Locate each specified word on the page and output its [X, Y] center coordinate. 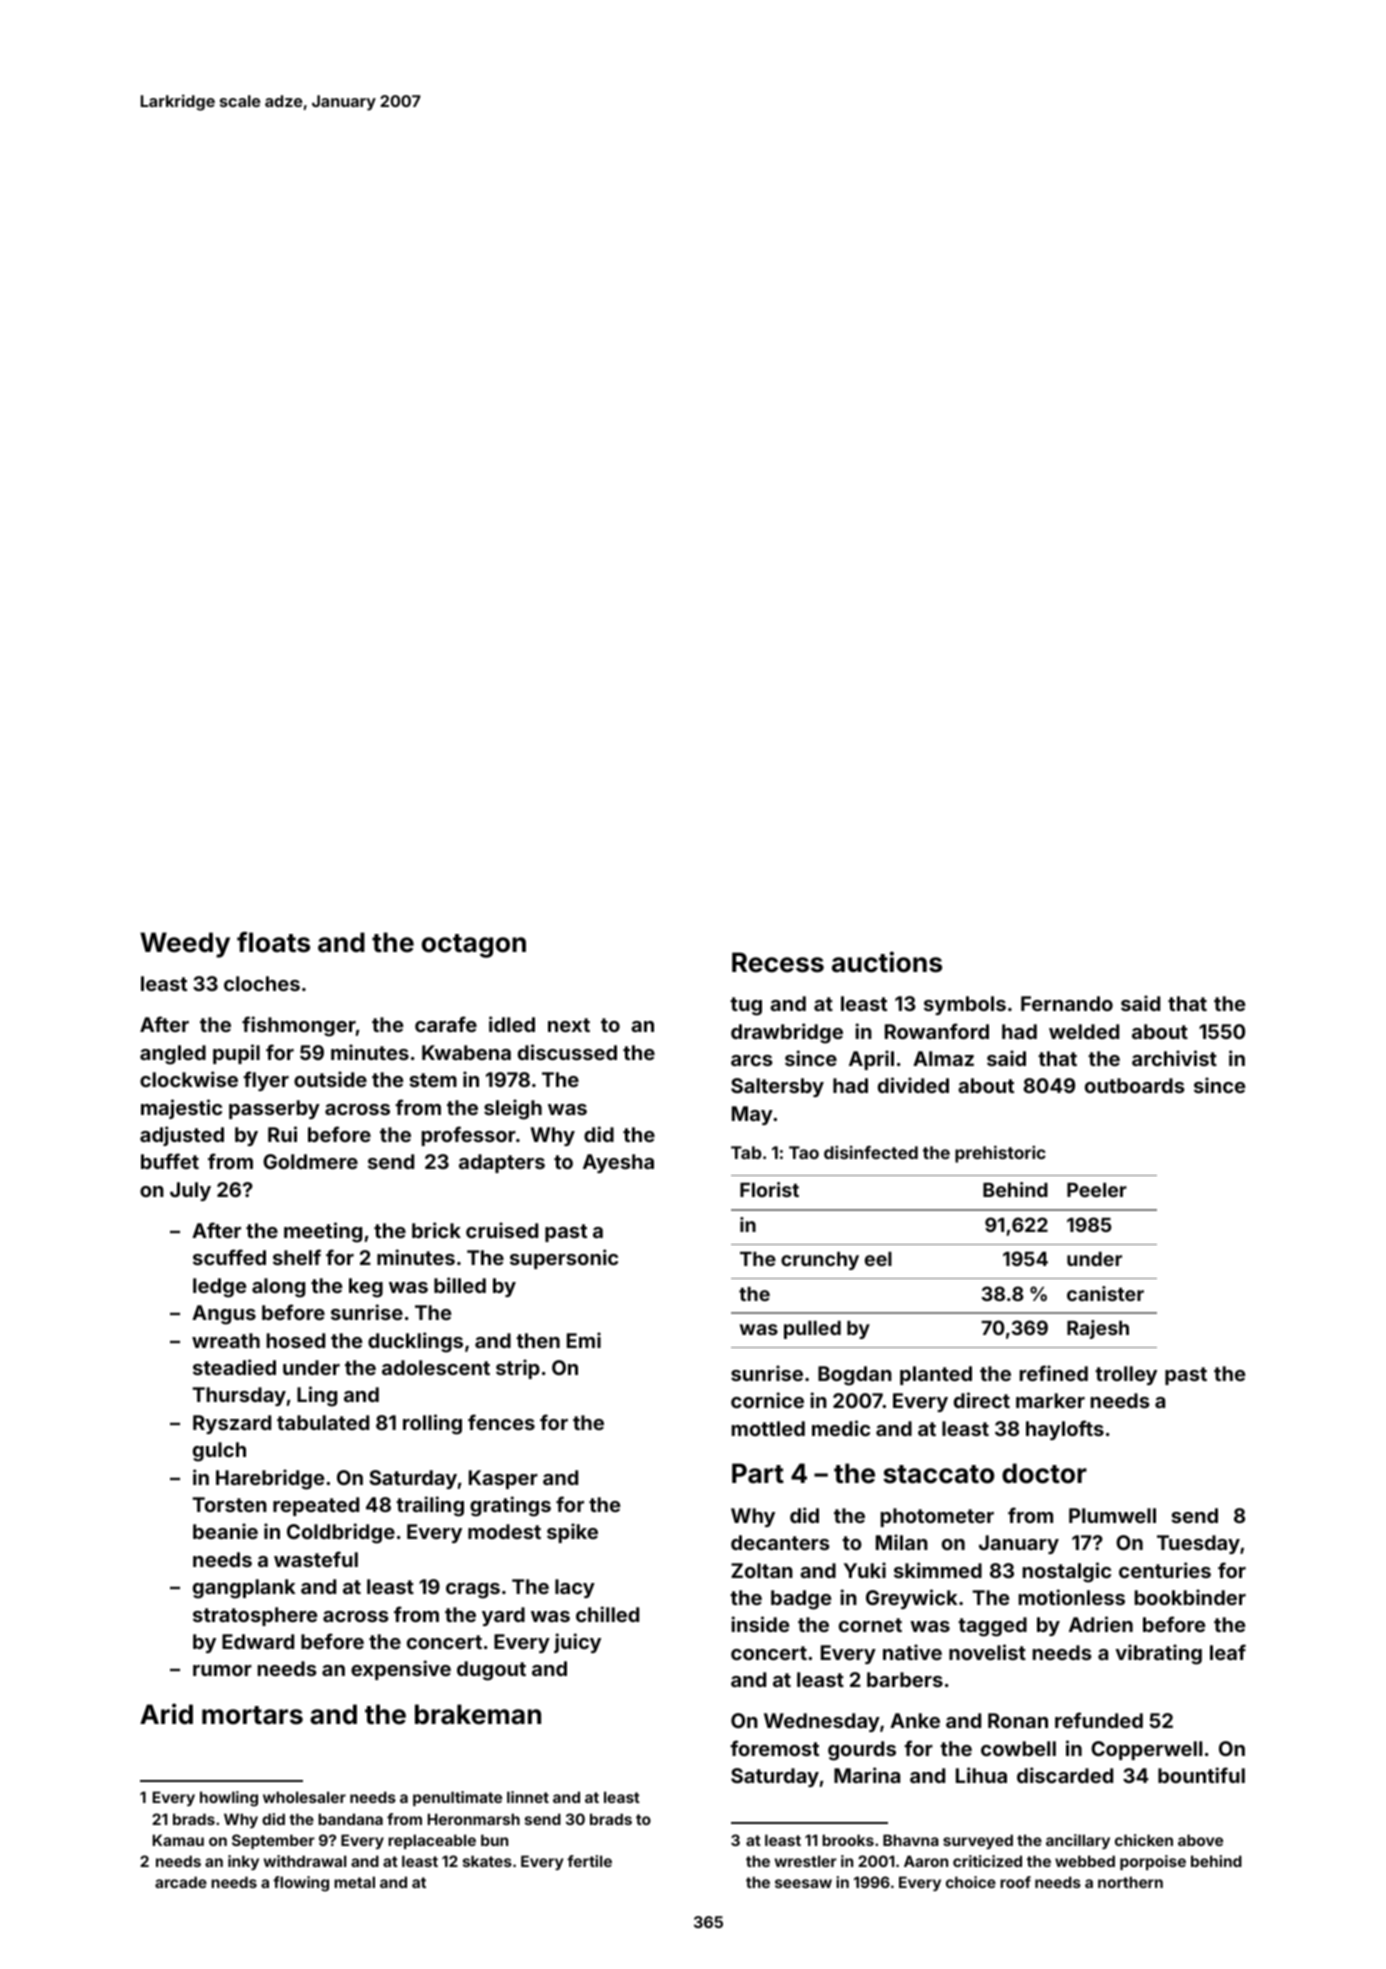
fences [501, 1422]
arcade [181, 1882]
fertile [589, 1861]
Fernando [1067, 1003]
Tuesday [1198, 1544]
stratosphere [255, 1616]
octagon [474, 946]
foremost [774, 1748]
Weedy [185, 945]
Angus [224, 1315]
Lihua [981, 1775]
